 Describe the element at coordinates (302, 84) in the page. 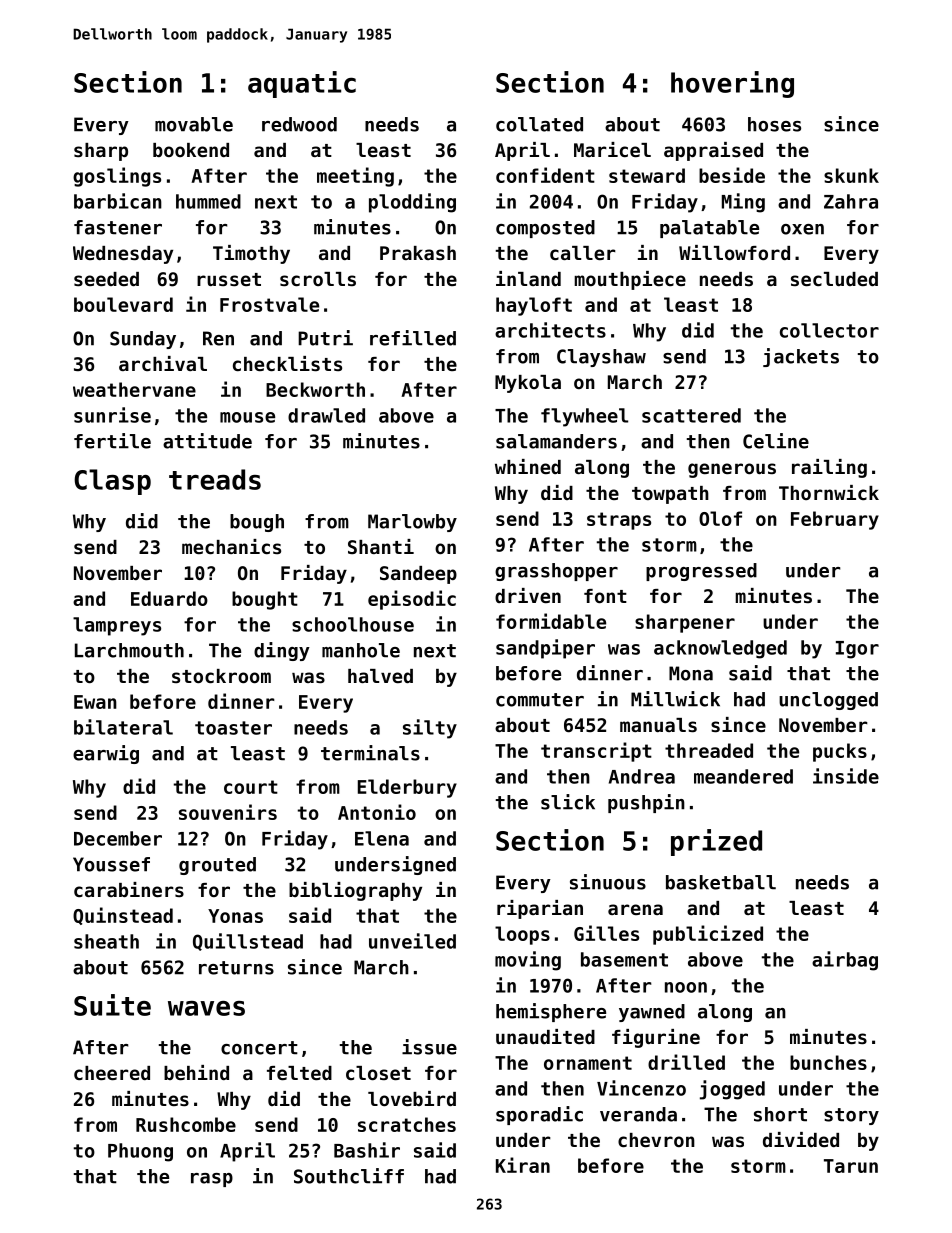

I see `aquatic` at that location.
